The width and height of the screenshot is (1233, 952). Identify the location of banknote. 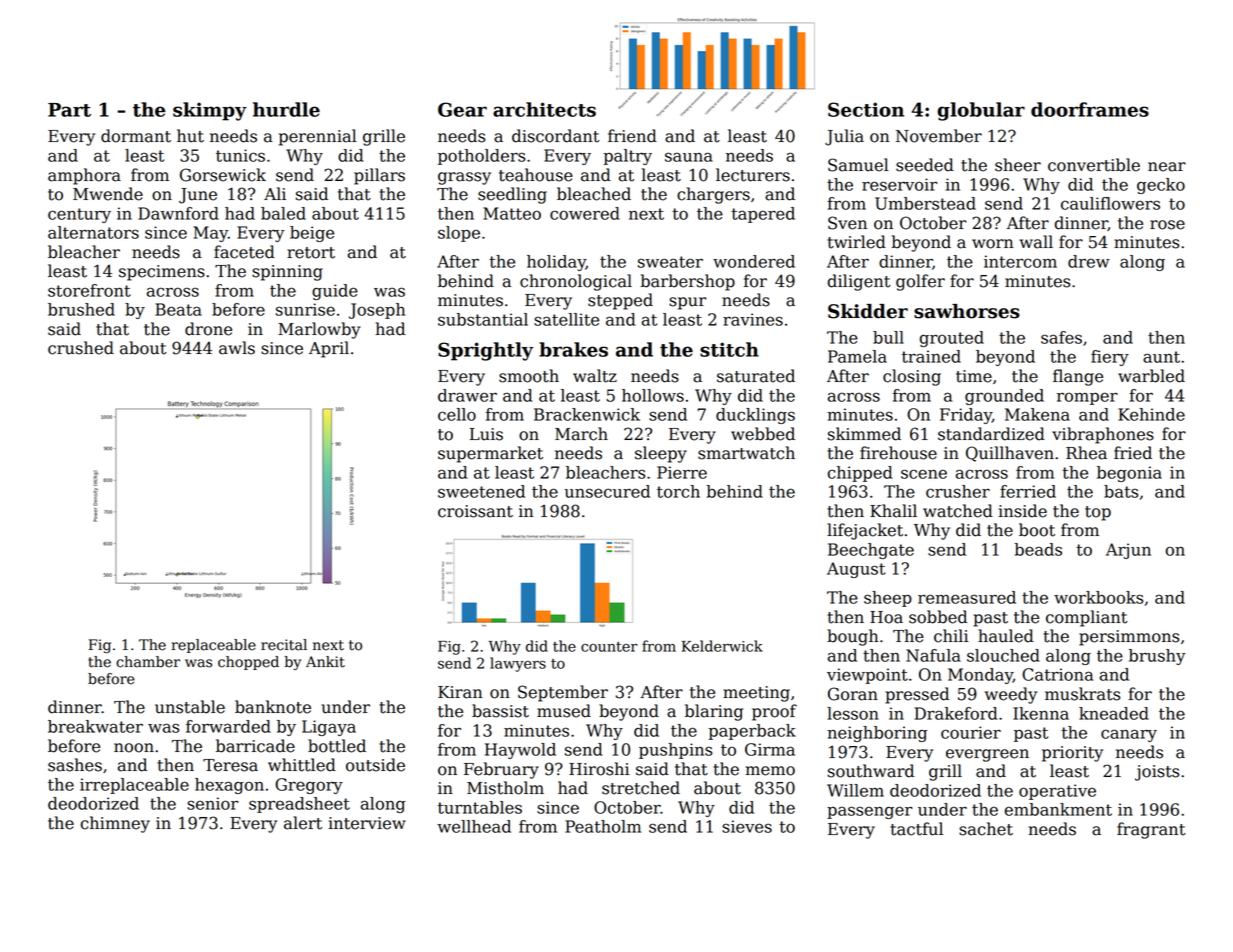
(273, 707).
